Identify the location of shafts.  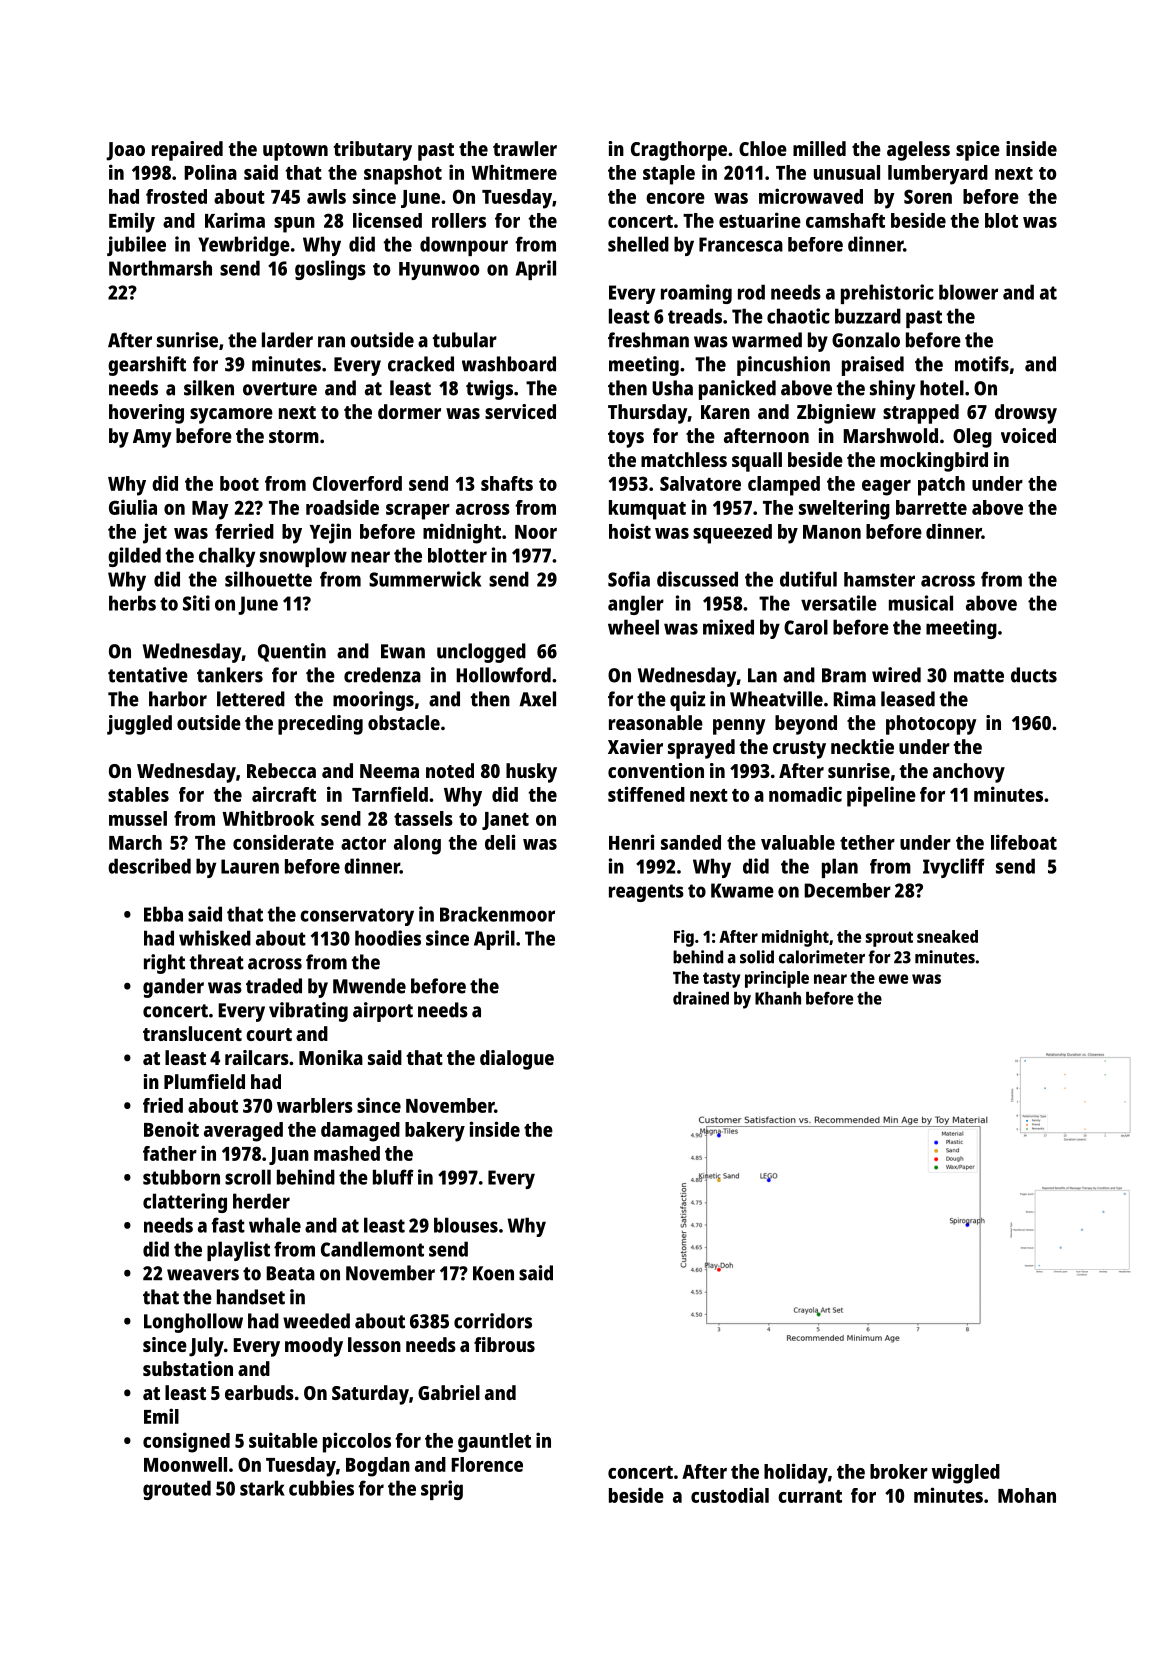
(507, 483).
